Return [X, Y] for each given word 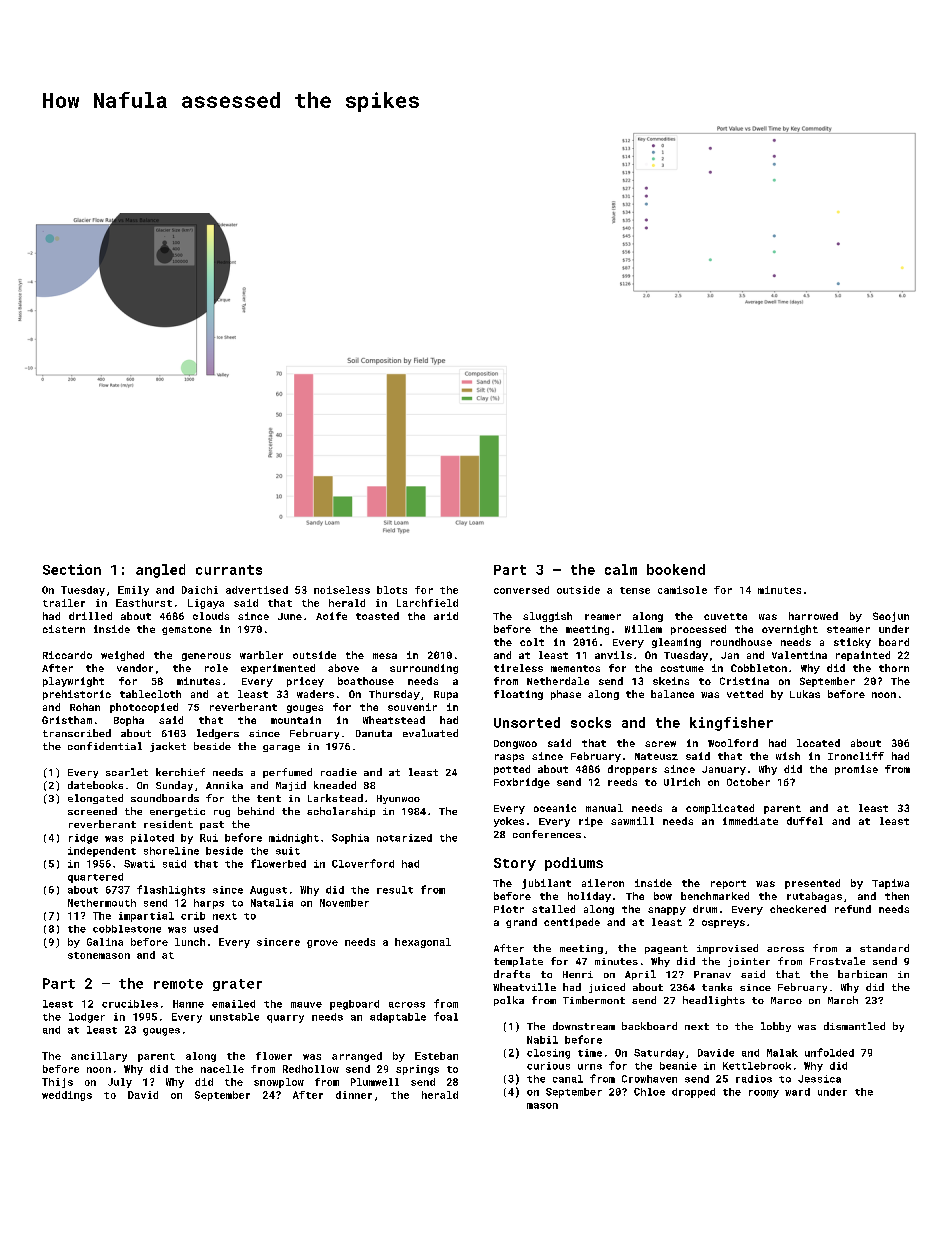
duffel [805, 821]
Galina [105, 942]
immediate [750, 821]
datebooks [95, 785]
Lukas [805, 694]
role [216, 668]
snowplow [279, 1083]
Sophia [350, 839]
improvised [727, 949]
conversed [521, 590]
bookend [676, 569]
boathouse [366, 681]
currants [229, 570]
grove [322, 944]
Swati [139, 864]
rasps [509, 758]
